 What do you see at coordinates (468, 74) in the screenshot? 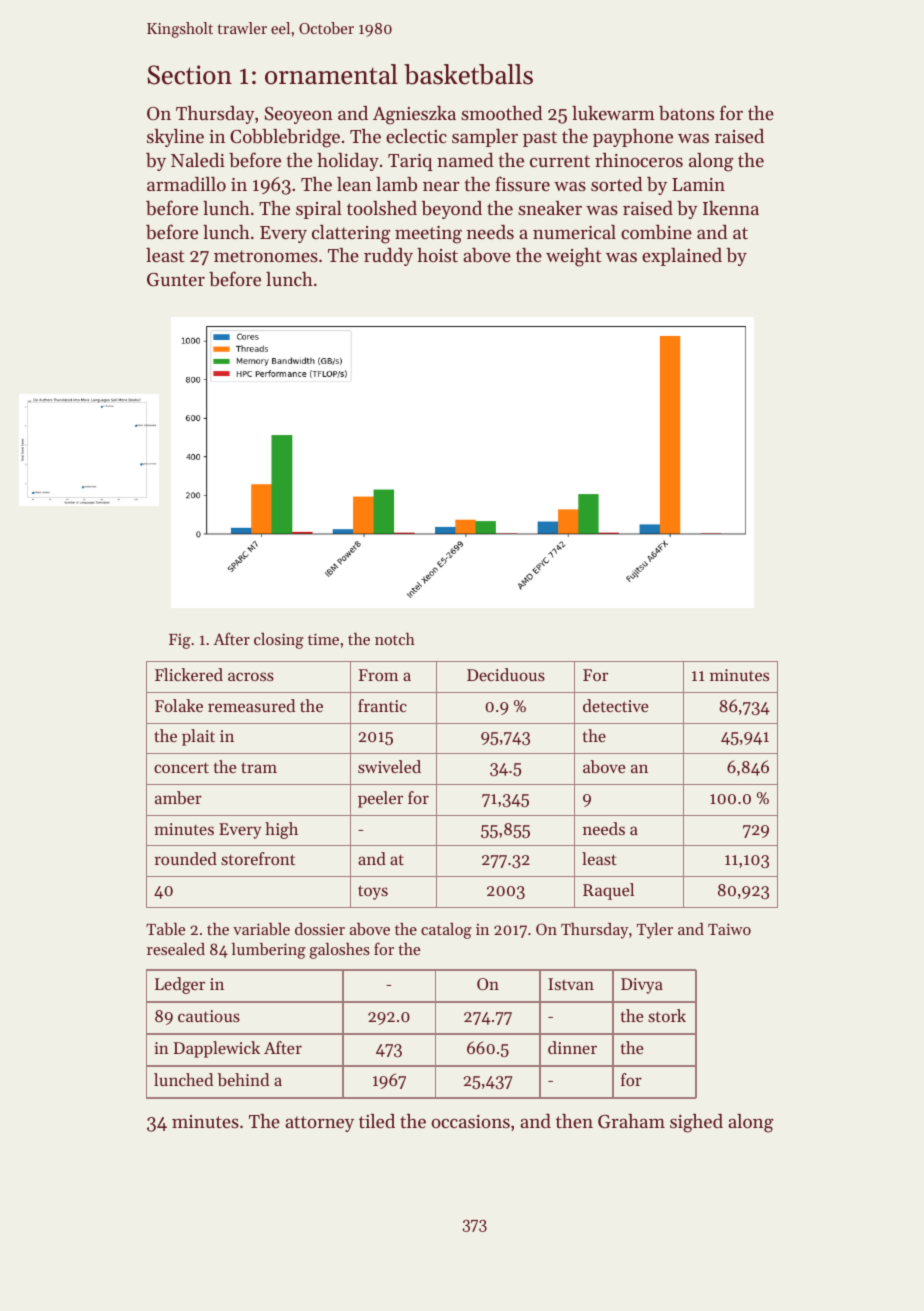
I see `basketballs` at bounding box center [468, 74].
